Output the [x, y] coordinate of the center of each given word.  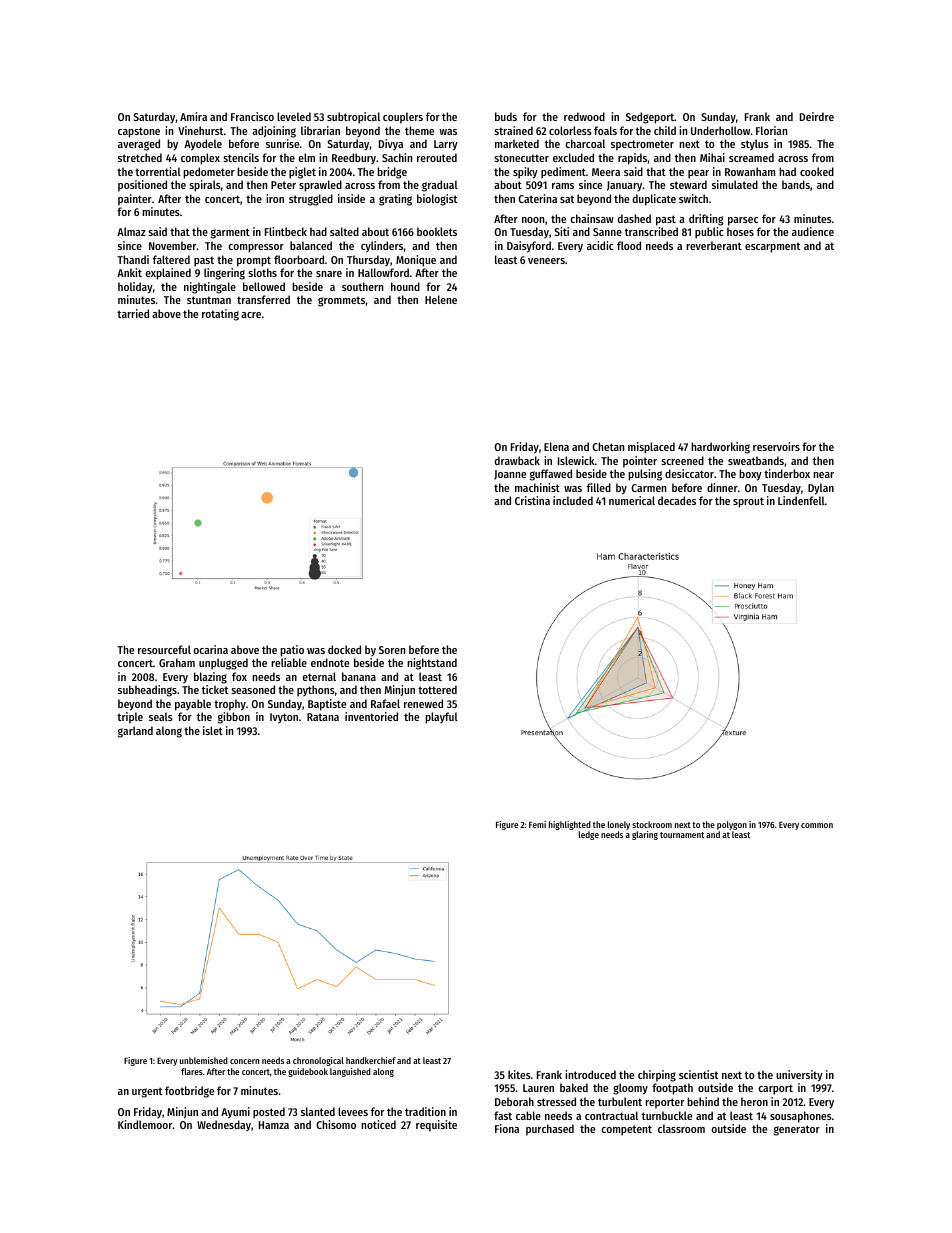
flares [192, 1071]
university [799, 1076]
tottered [437, 689]
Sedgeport [650, 118]
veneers [546, 261]
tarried [133, 313]
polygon [732, 825]
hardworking [720, 448]
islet [213, 730]
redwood [584, 116]
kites [519, 1074]
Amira [193, 116]
